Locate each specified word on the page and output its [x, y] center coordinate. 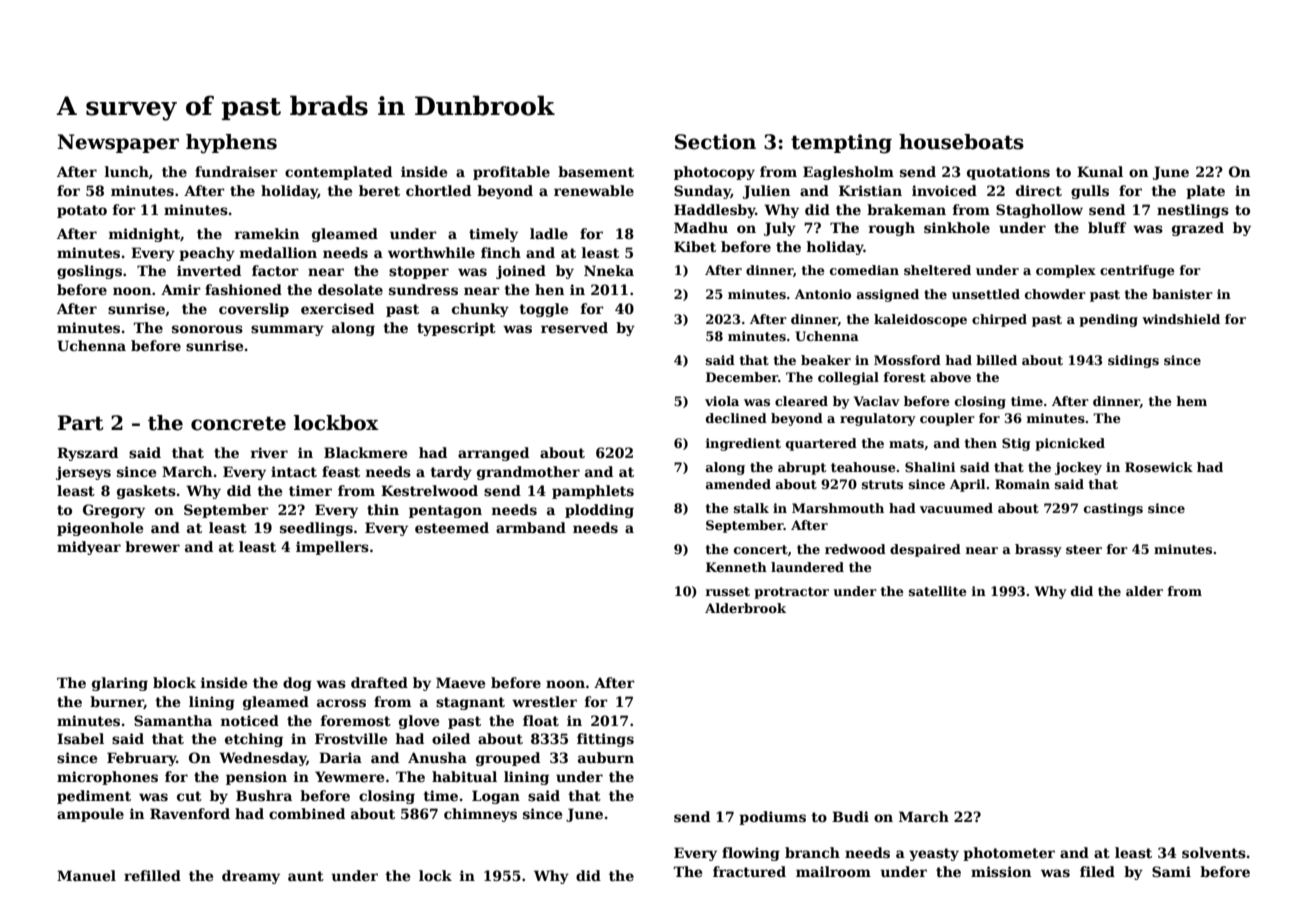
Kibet [695, 246]
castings [1113, 509]
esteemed [452, 527]
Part [81, 423]
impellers [332, 548]
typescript [456, 329]
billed [996, 360]
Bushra [264, 795]
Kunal [1100, 171]
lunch [127, 171]
